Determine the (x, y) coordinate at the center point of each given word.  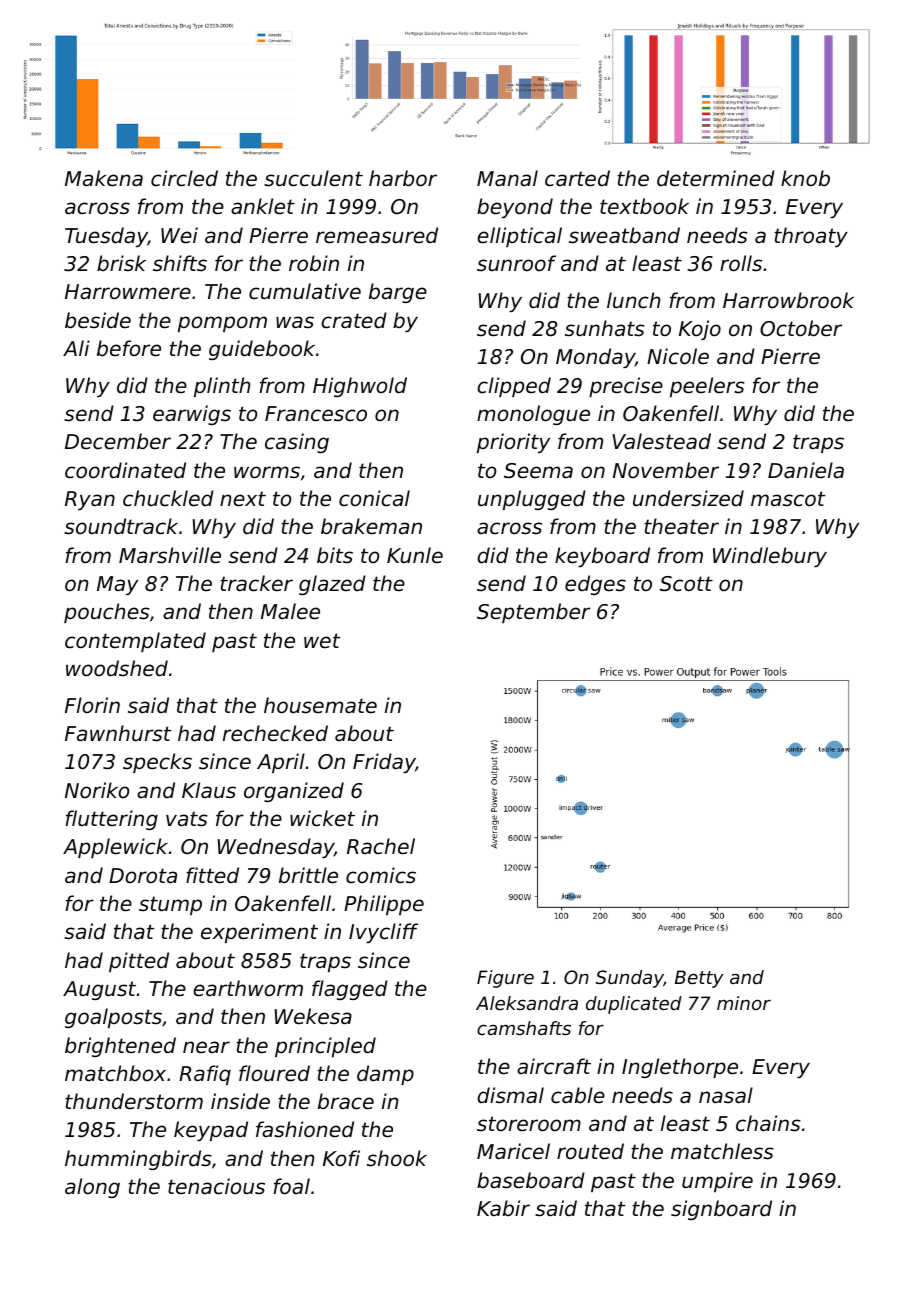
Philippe (384, 905)
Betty (699, 979)
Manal (507, 178)
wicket (322, 818)
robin (314, 263)
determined (716, 178)
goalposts (113, 1018)
